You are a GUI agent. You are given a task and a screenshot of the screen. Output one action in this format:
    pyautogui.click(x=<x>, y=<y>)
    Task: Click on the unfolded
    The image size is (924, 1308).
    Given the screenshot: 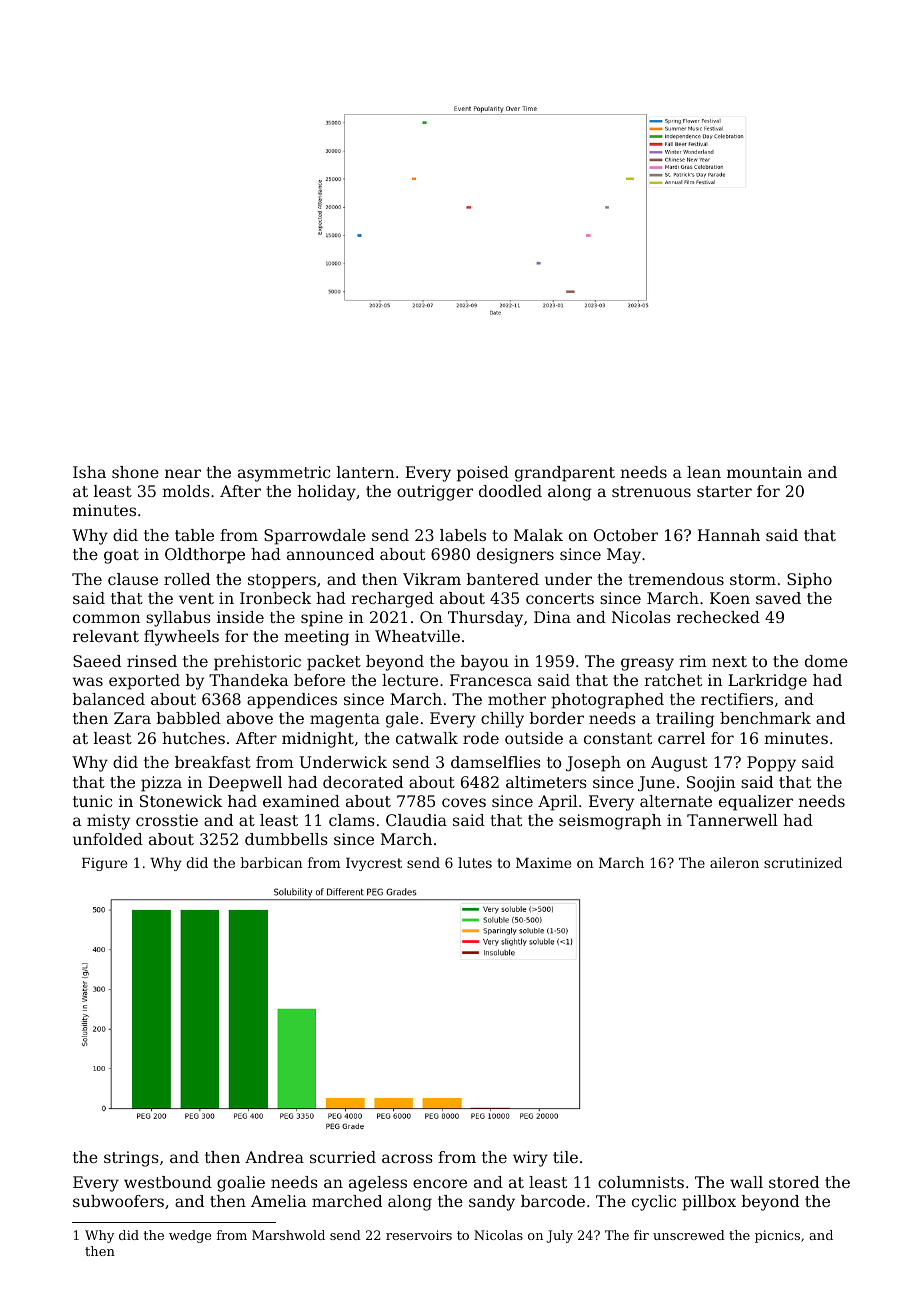 What is the action you would take?
    pyautogui.click(x=108, y=839)
